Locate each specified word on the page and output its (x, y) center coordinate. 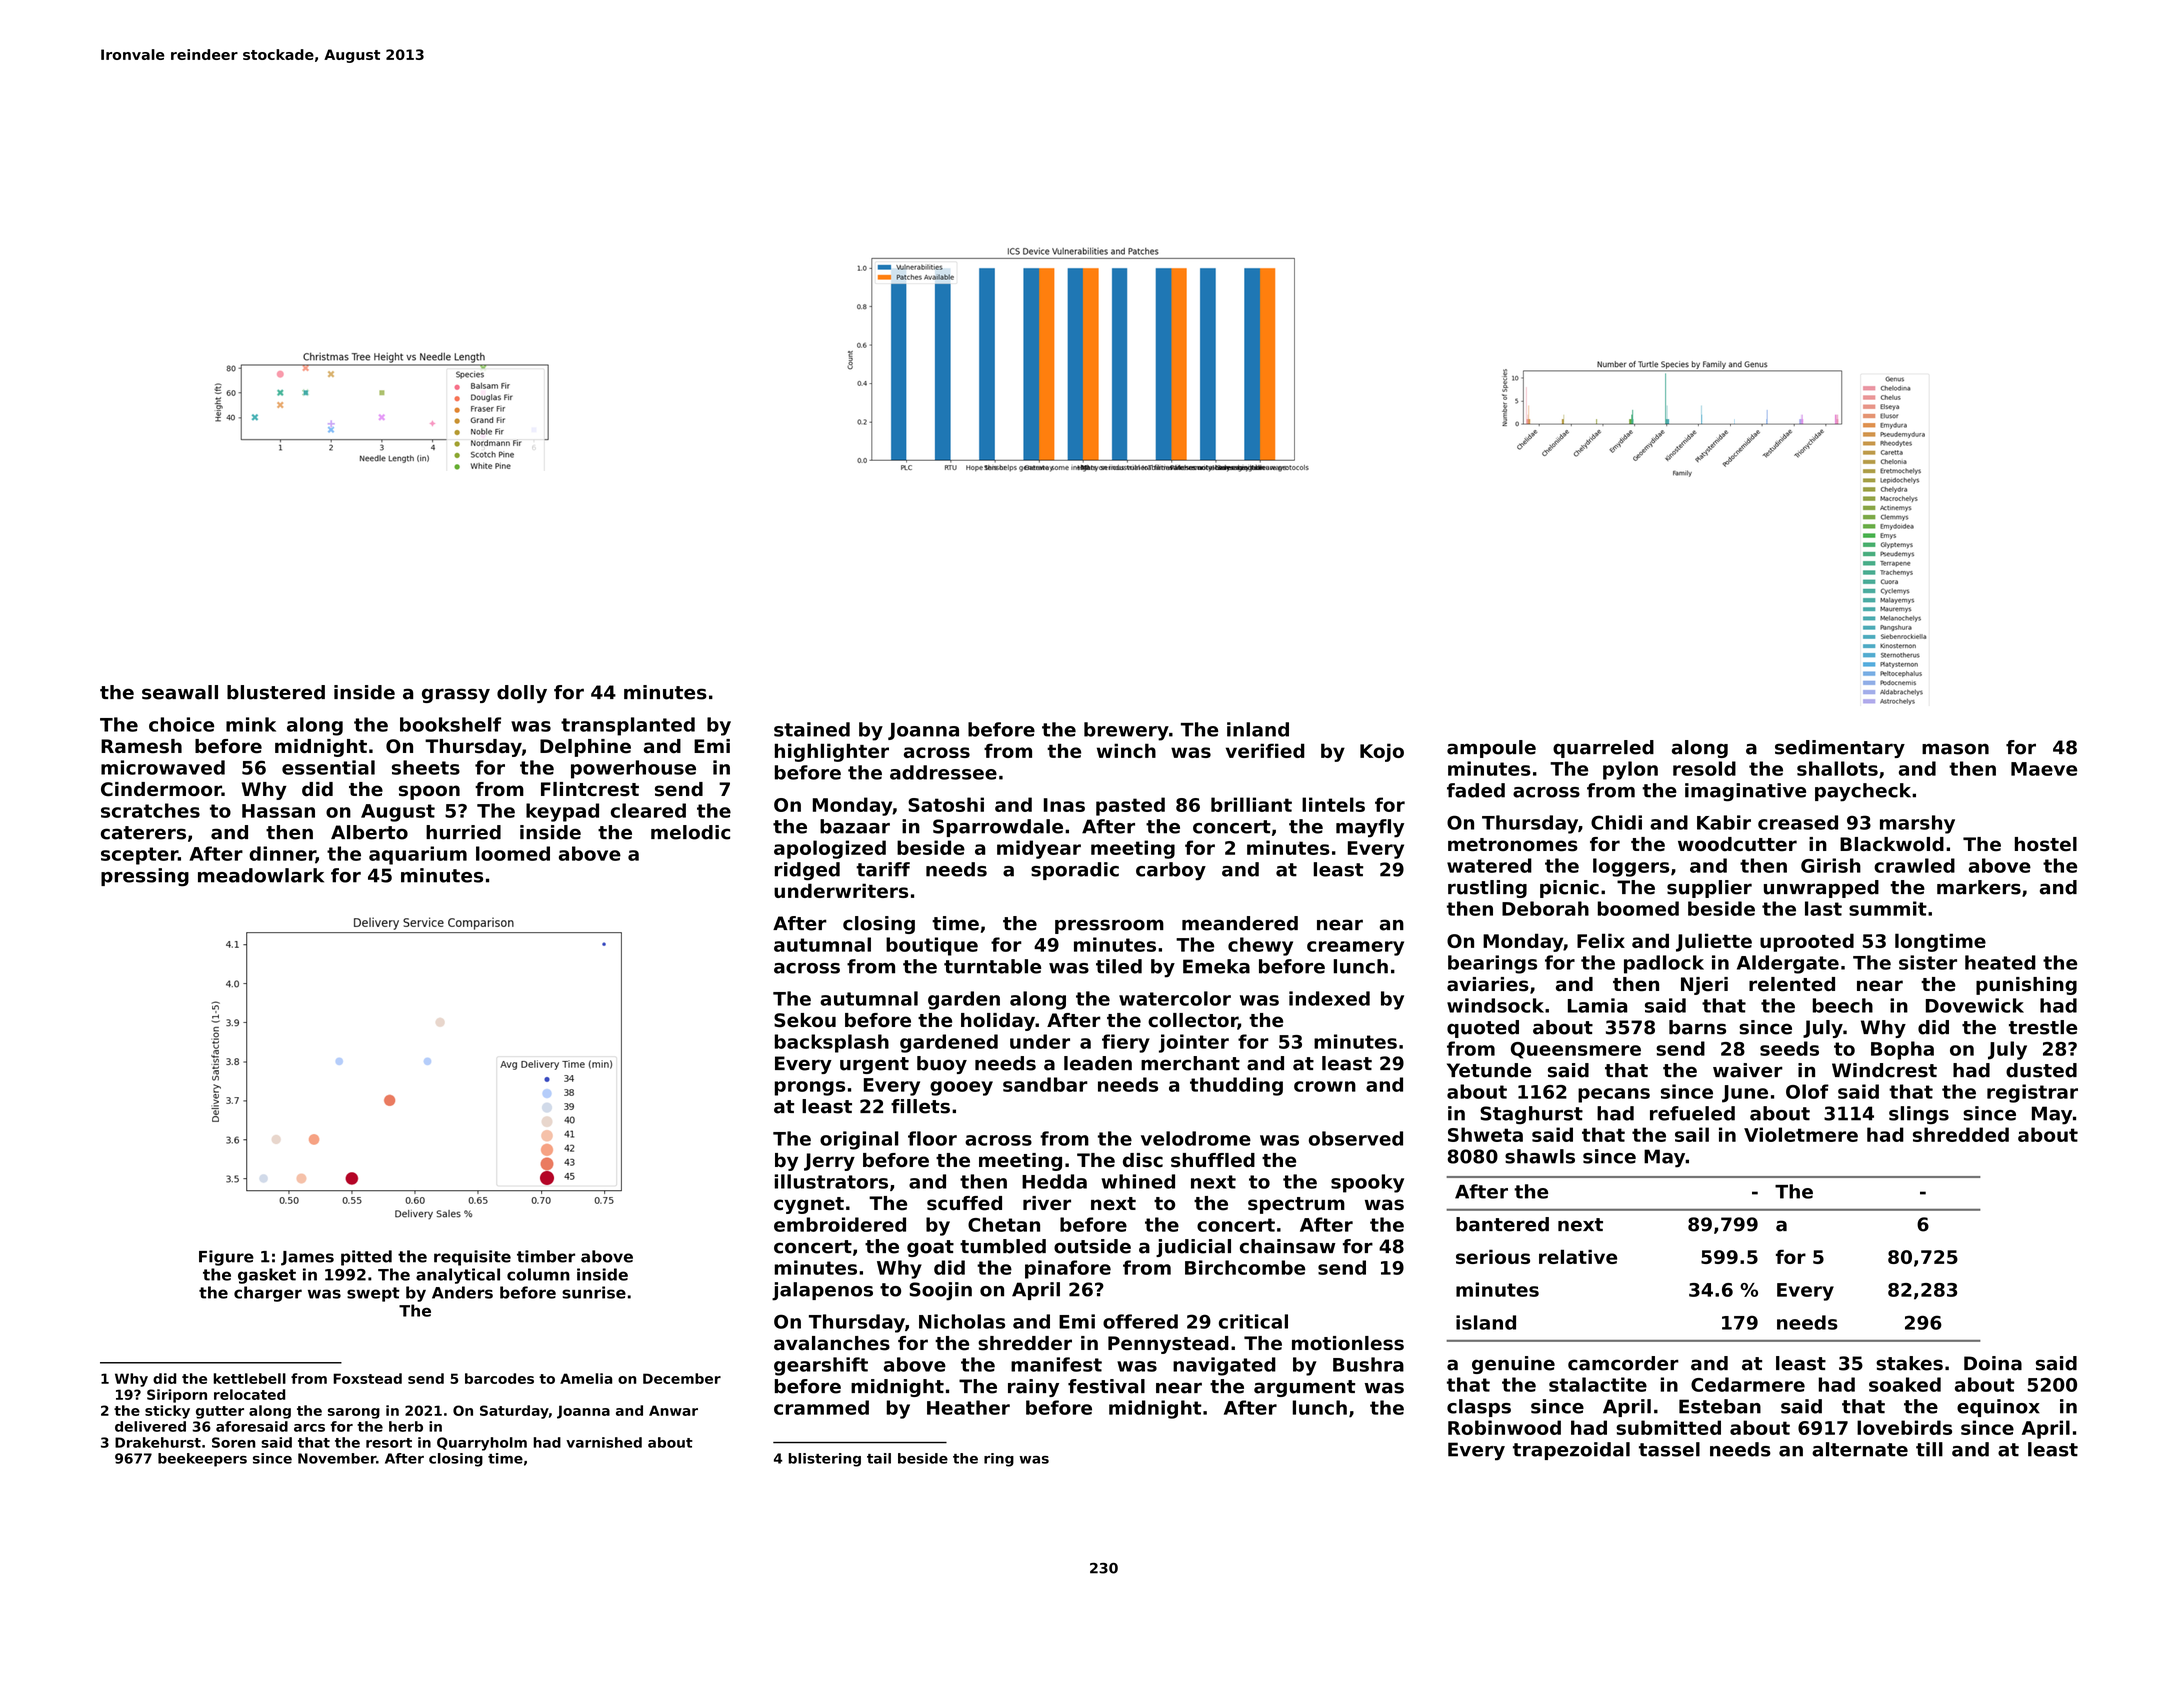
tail (879, 1458)
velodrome (1196, 1138)
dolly (522, 694)
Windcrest (1884, 1070)
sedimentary (1840, 749)
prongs (810, 1088)
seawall (180, 692)
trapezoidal (1571, 1451)
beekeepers (202, 1460)
